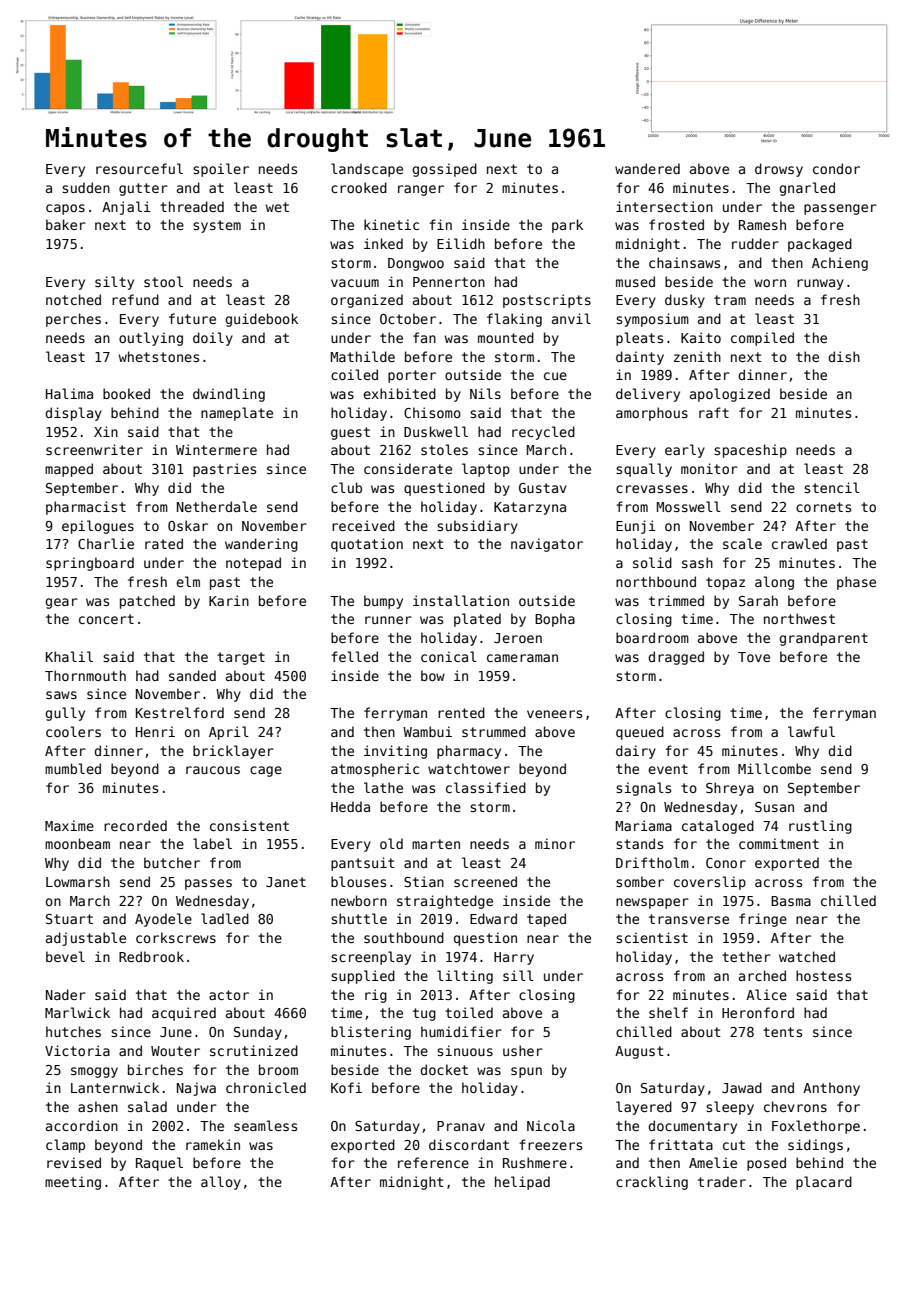  Describe the element at coordinates (217, 506) in the image. I see `Netherdale` at that location.
